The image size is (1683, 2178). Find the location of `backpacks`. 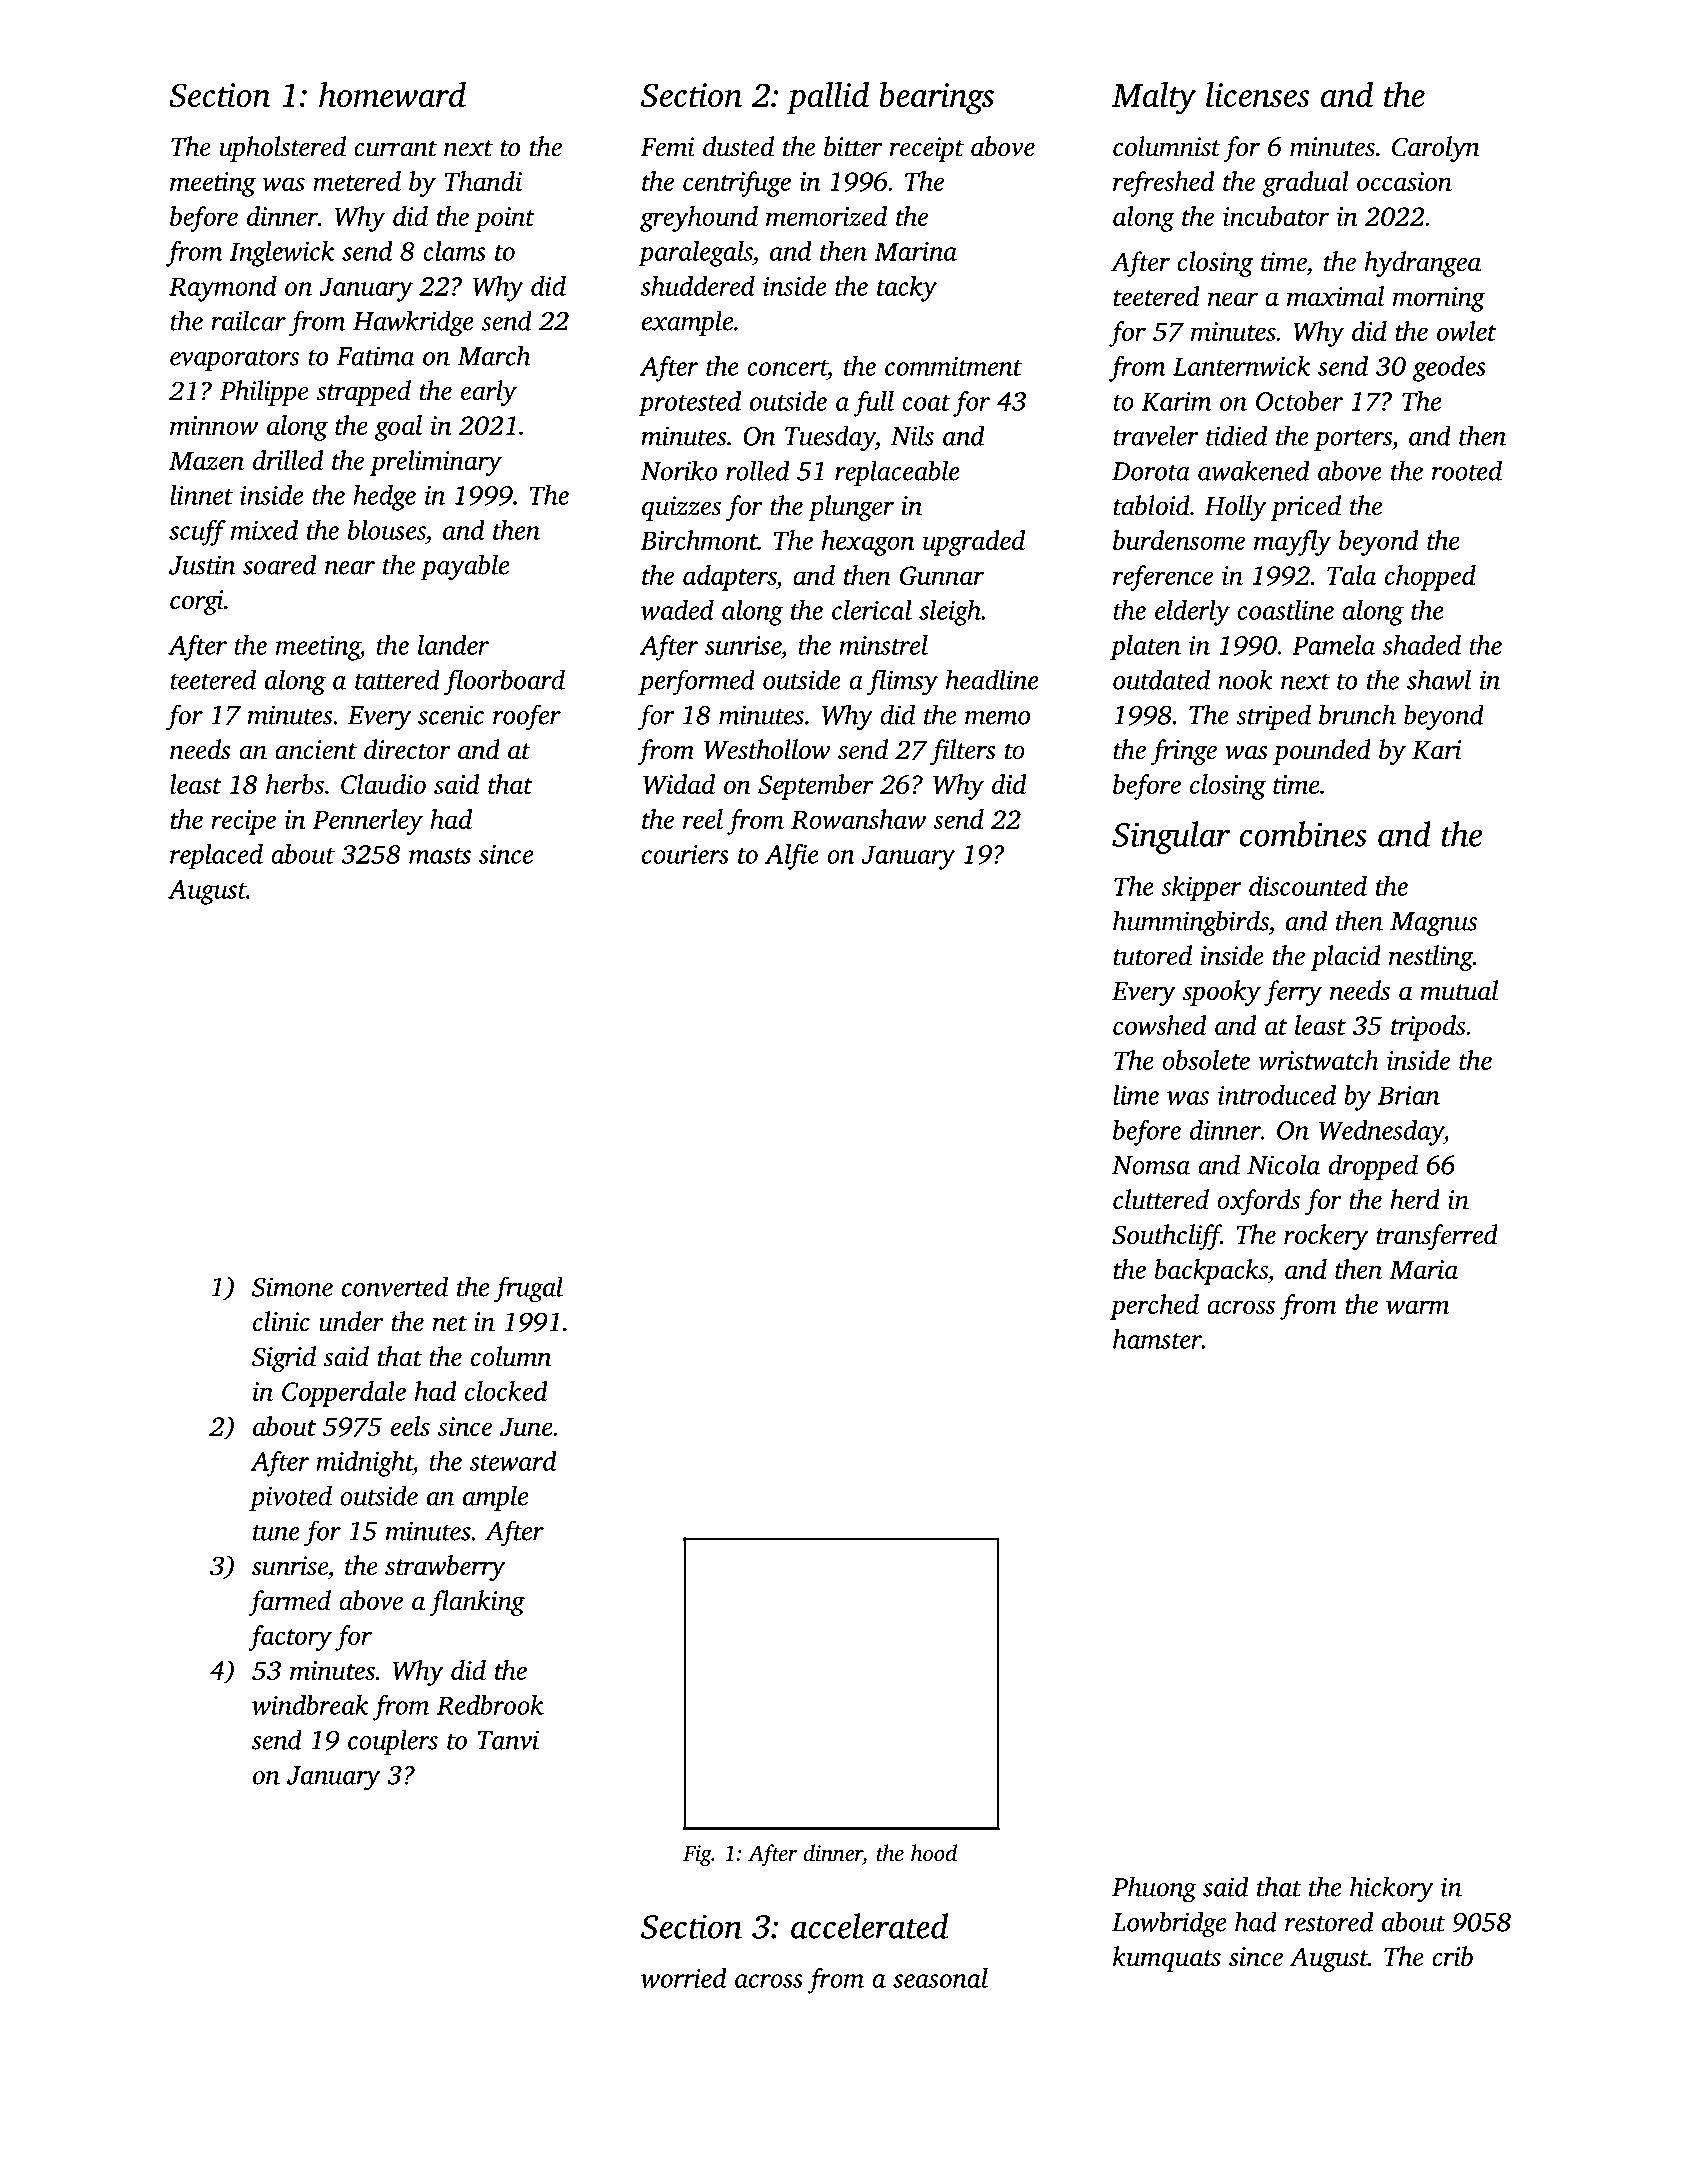

backpacks is located at coordinates (1211, 1272).
